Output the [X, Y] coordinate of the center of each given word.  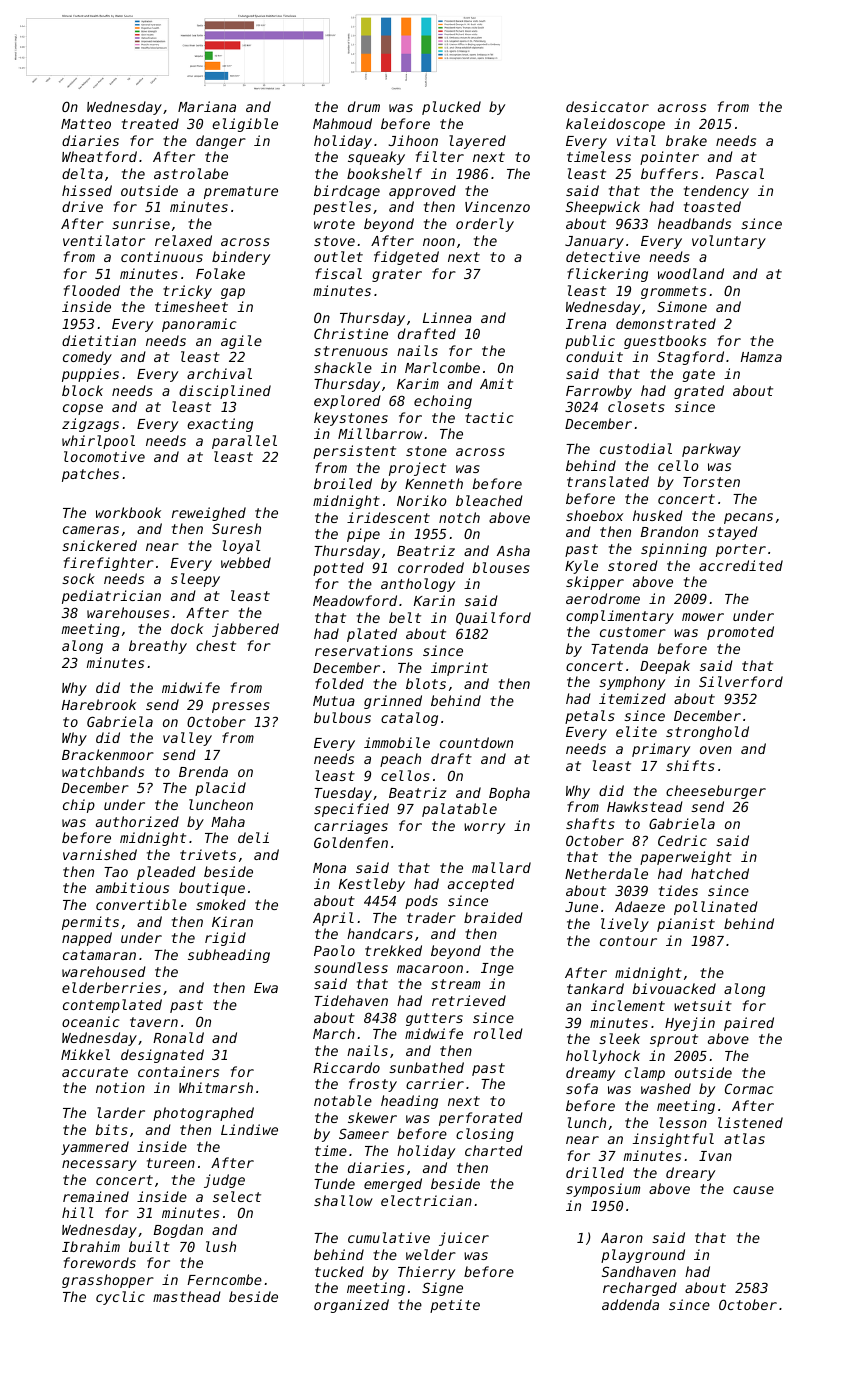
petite [455, 1306]
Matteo [86, 124]
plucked [451, 108]
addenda [630, 1304]
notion [120, 1087]
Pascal [740, 173]
